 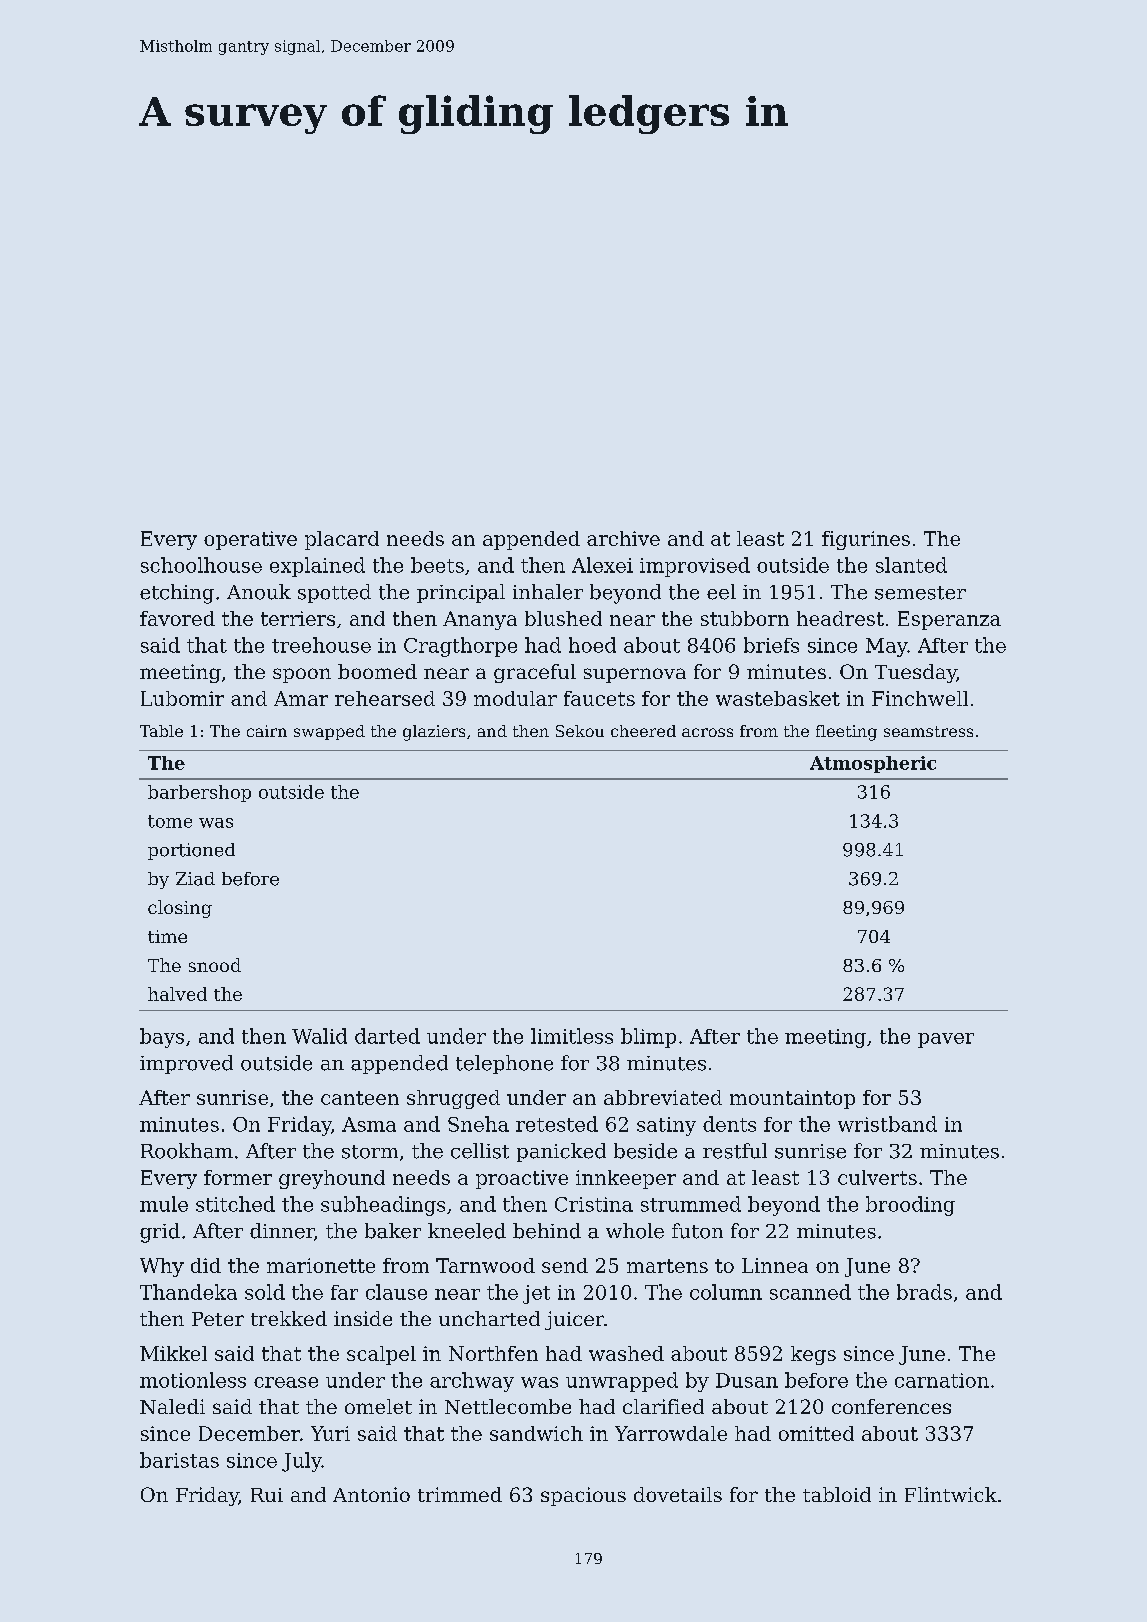 I want to click on former, so click(x=238, y=1177).
